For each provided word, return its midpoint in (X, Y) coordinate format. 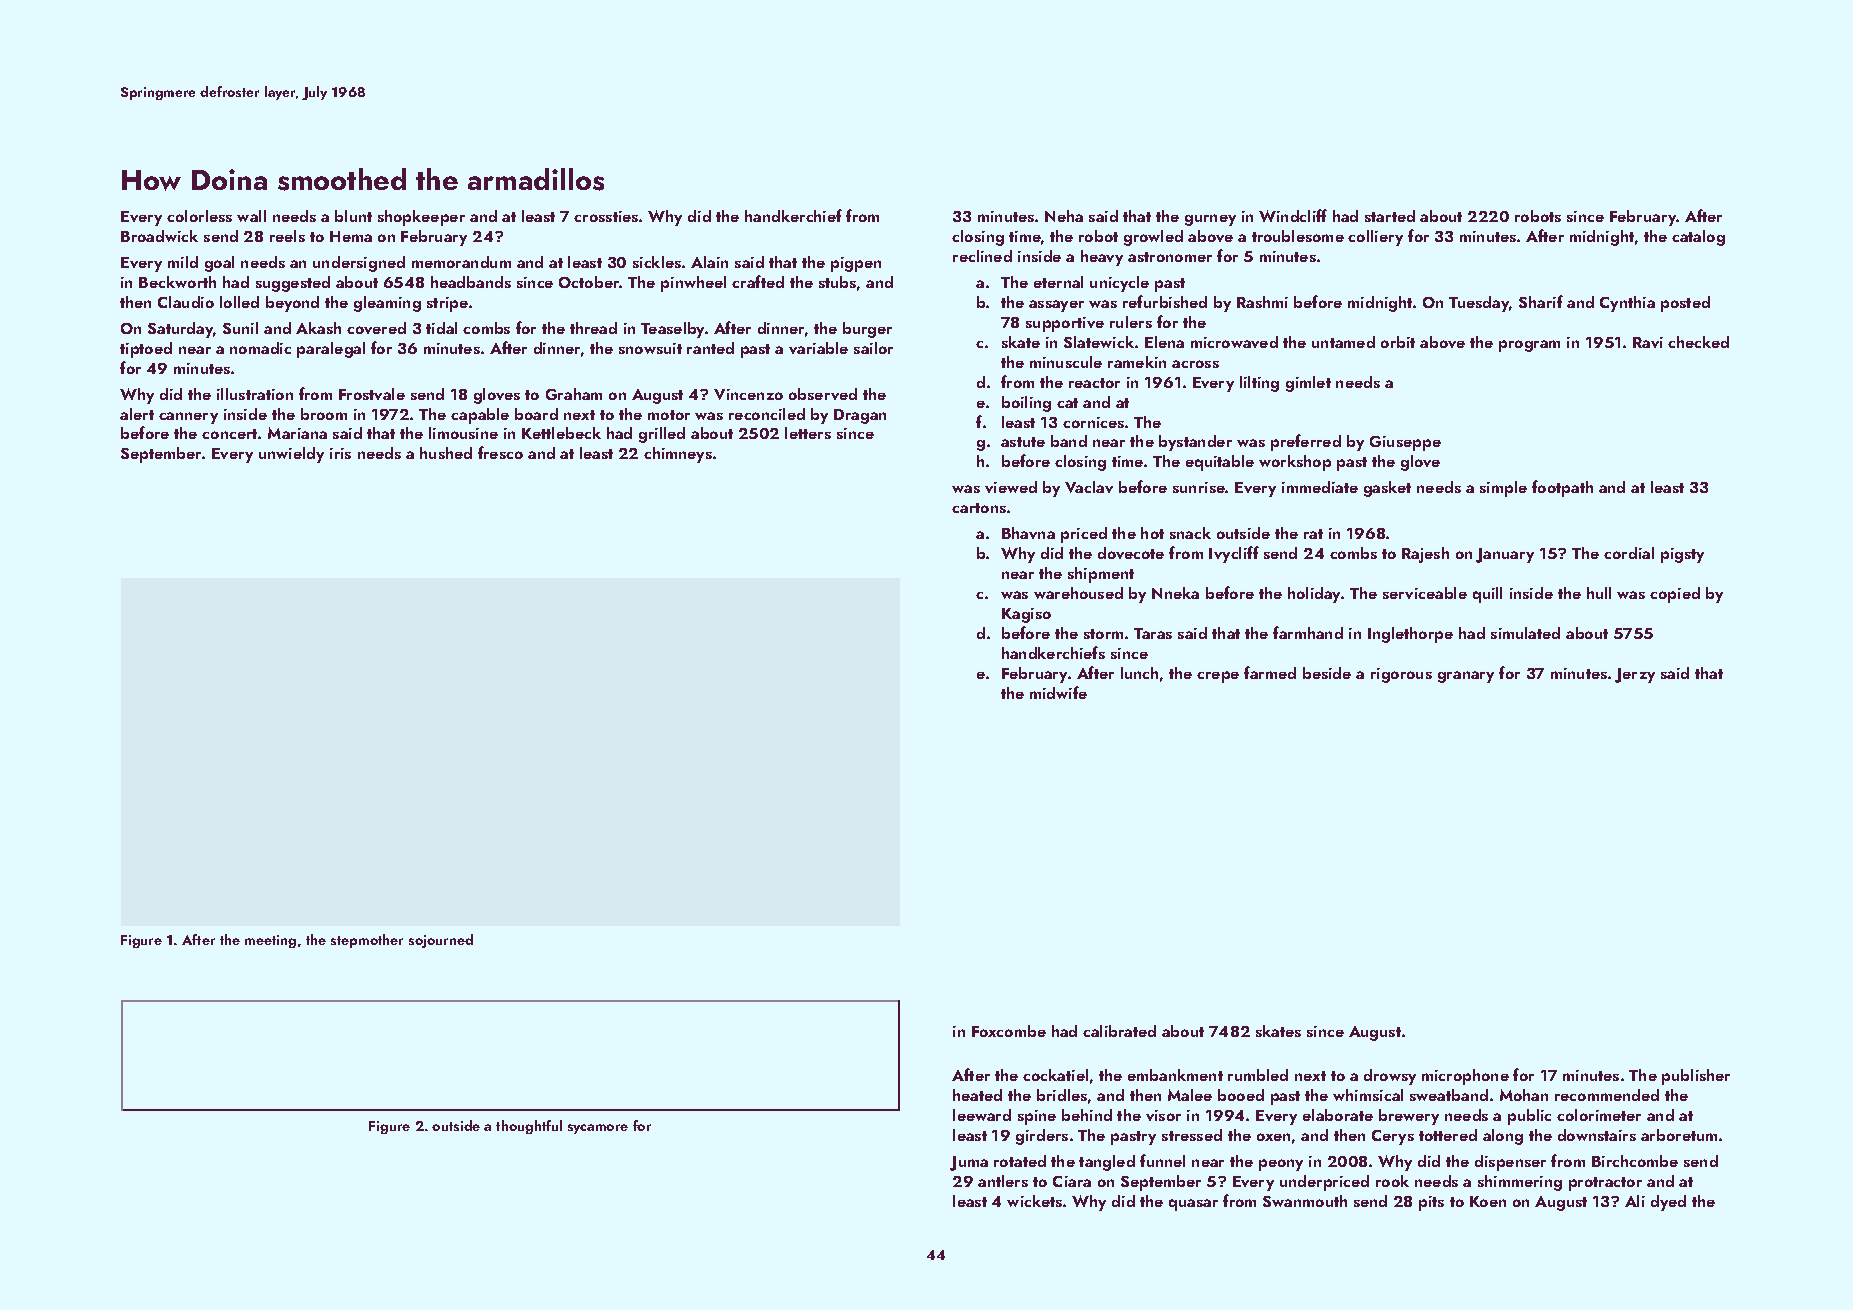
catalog (1698, 238)
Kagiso (1026, 615)
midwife (1058, 692)
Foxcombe (1009, 1031)
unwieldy (291, 455)
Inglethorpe (1410, 635)
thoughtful (529, 1127)
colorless (199, 216)
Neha (1064, 216)
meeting (270, 941)
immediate (1320, 487)
